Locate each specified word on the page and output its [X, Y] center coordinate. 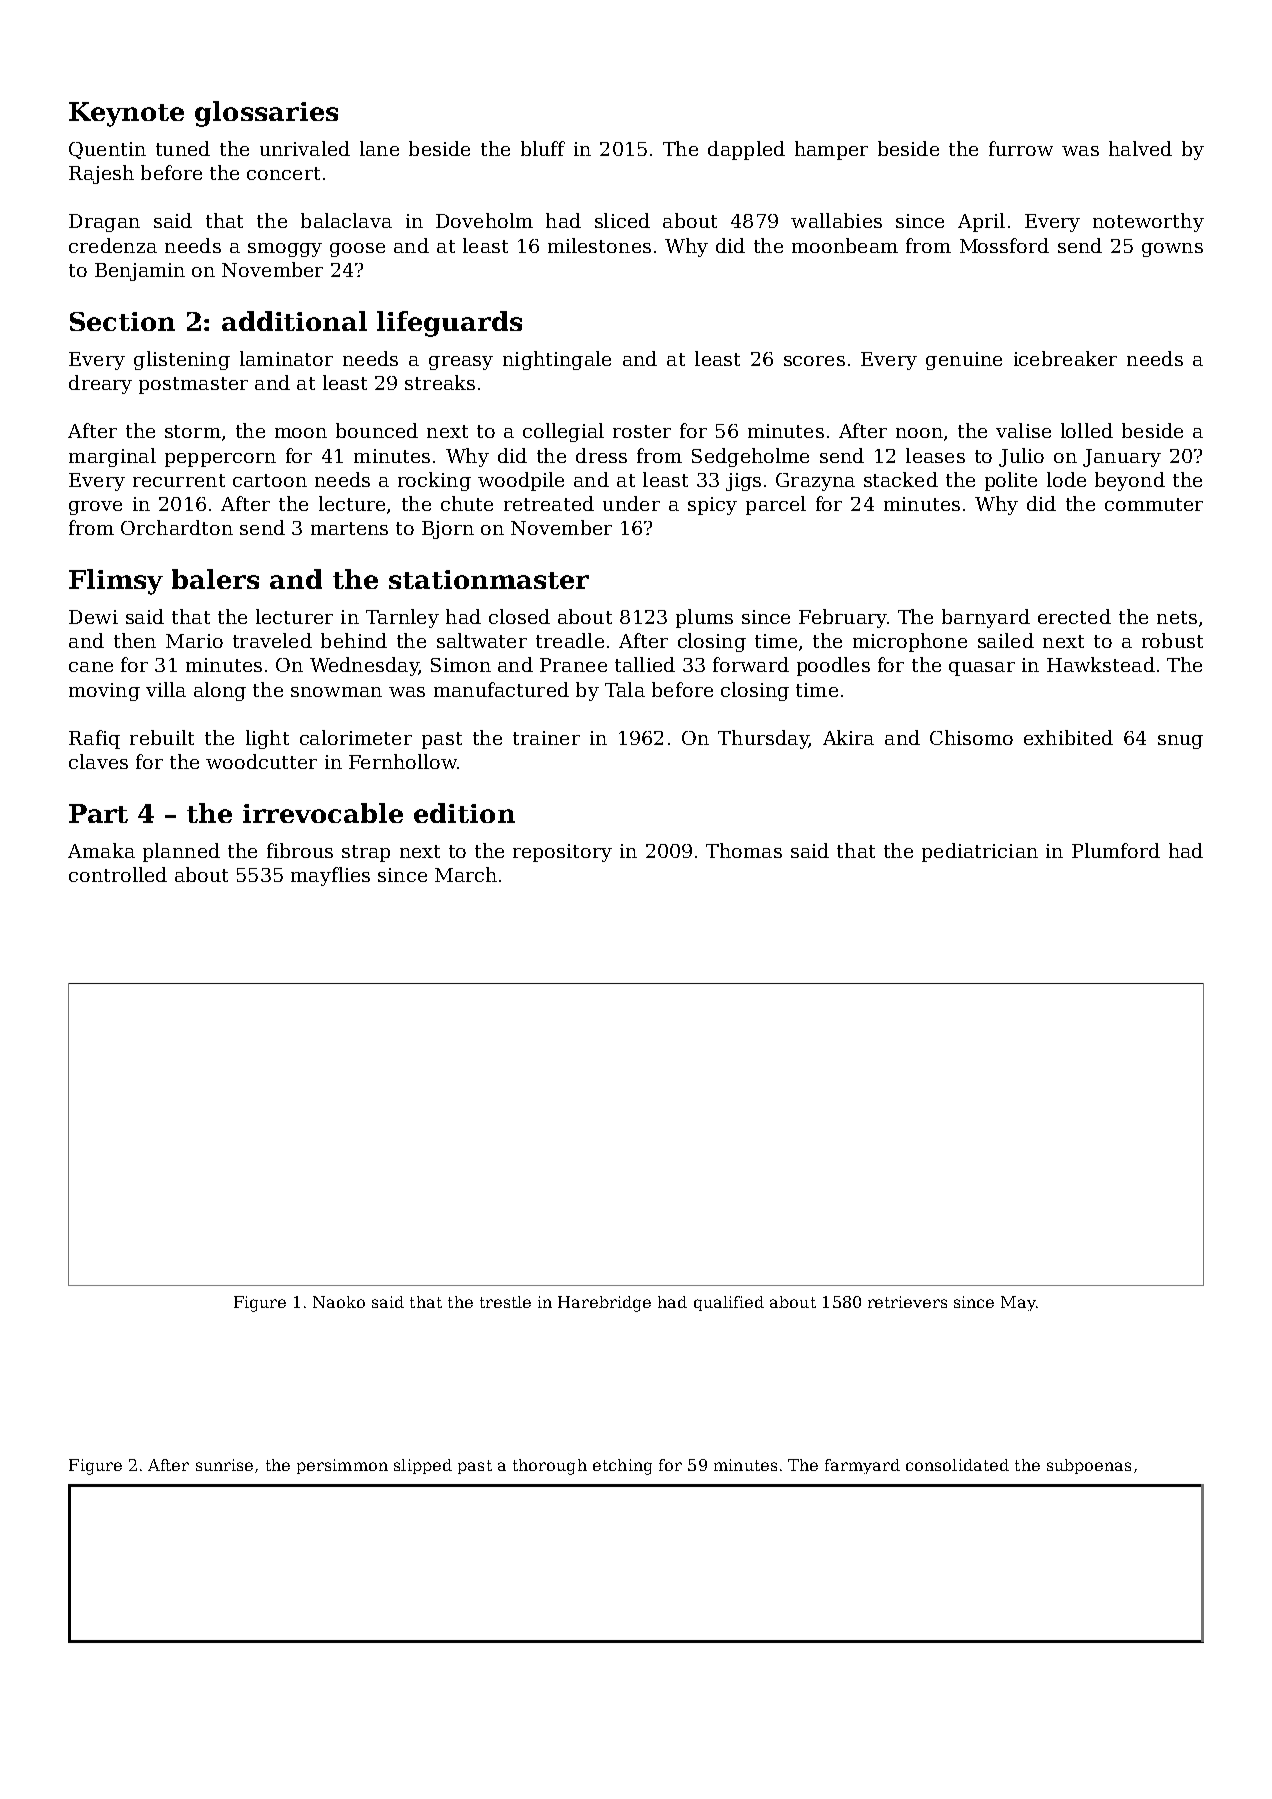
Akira [848, 737]
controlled [118, 874]
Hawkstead [1101, 664]
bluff [543, 148]
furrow [1021, 148]
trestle [505, 1302]
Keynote [126, 114]
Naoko [339, 1302]
